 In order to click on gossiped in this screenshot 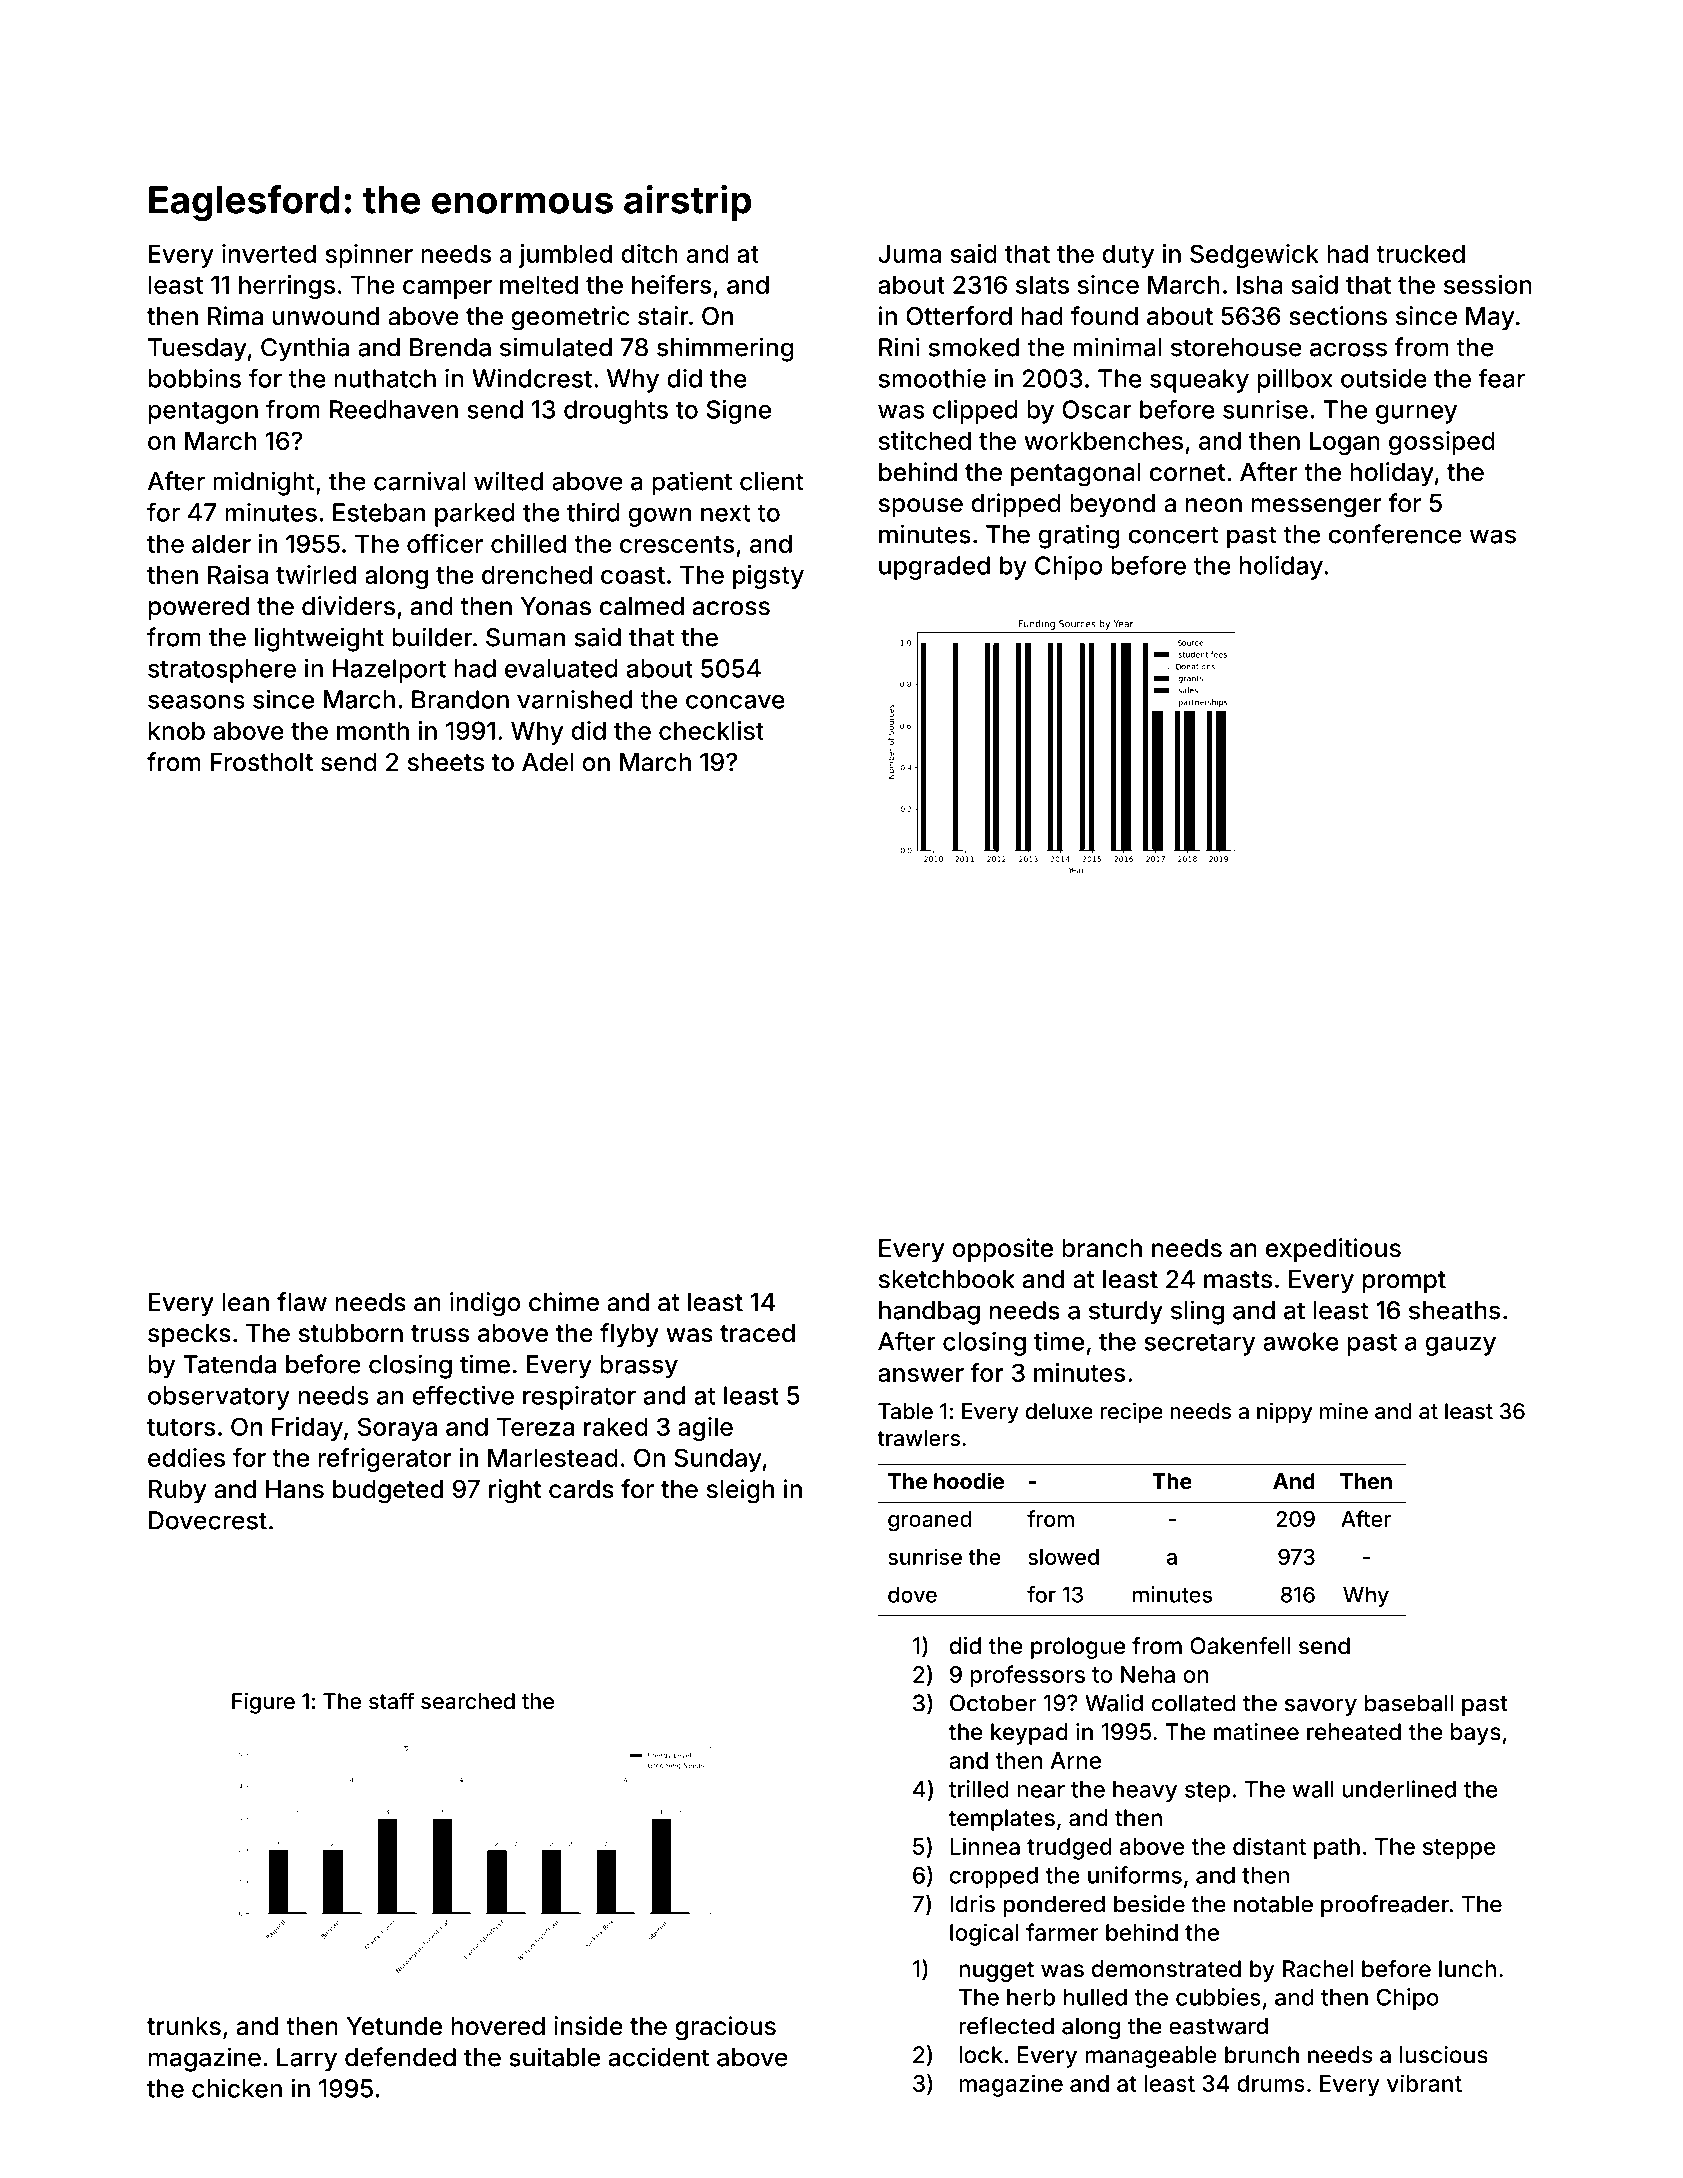, I will do `click(1442, 443)`.
